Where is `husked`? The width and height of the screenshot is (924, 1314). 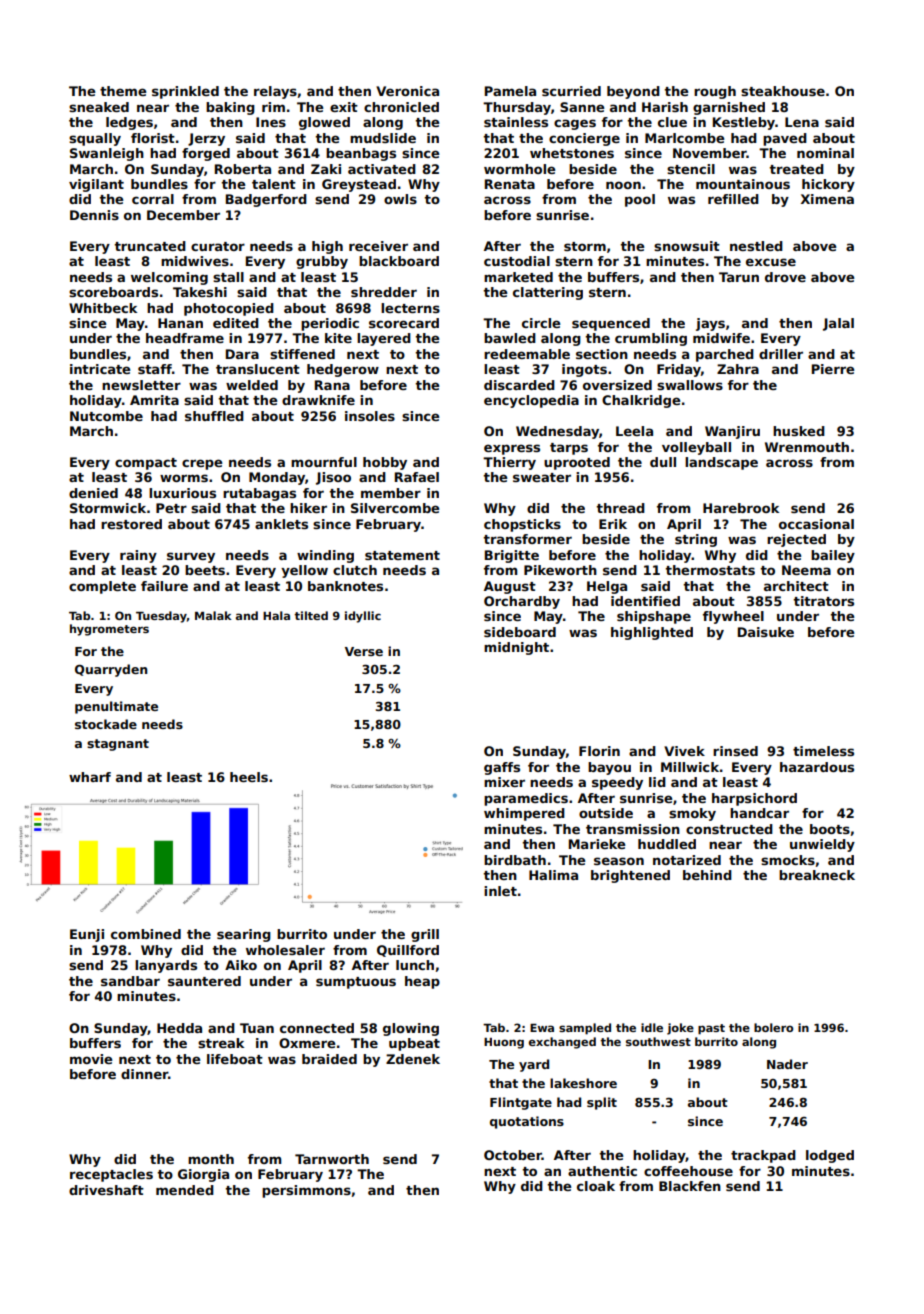 husked is located at coordinates (799, 431).
